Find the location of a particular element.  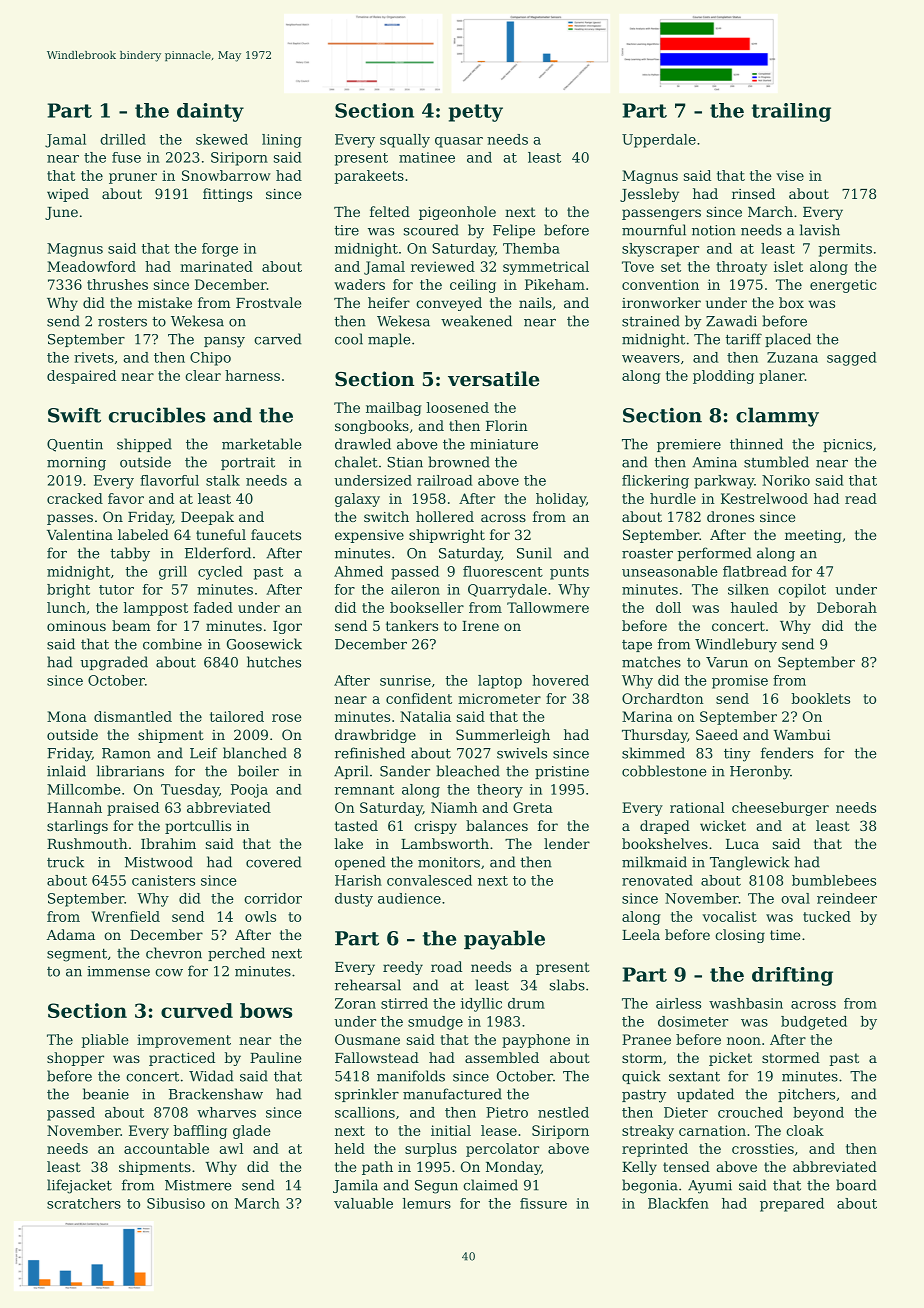

Mona is located at coordinates (67, 716).
